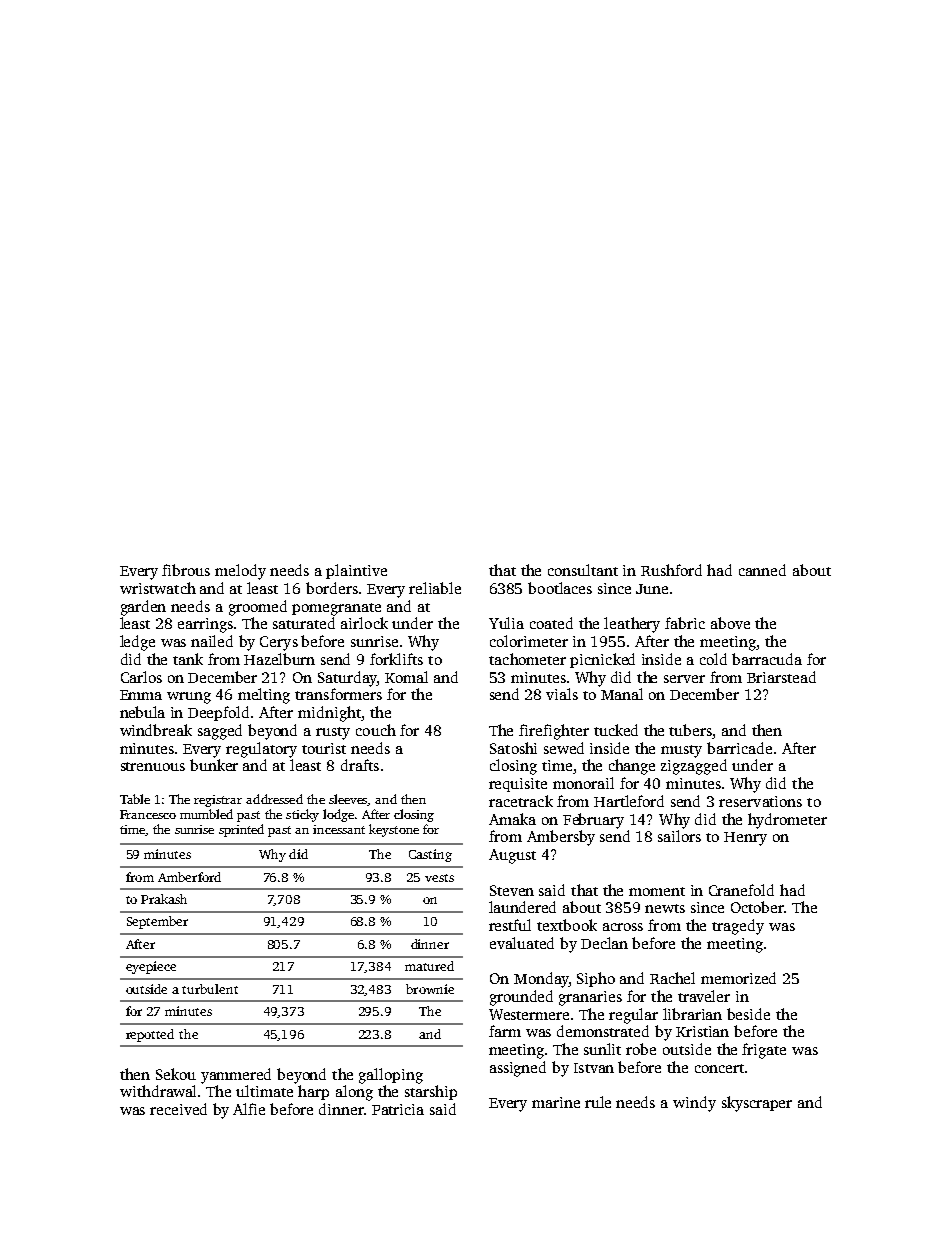 The height and width of the document is (1233, 952). What do you see at coordinates (560, 588) in the document?
I see `bootlaces` at bounding box center [560, 588].
